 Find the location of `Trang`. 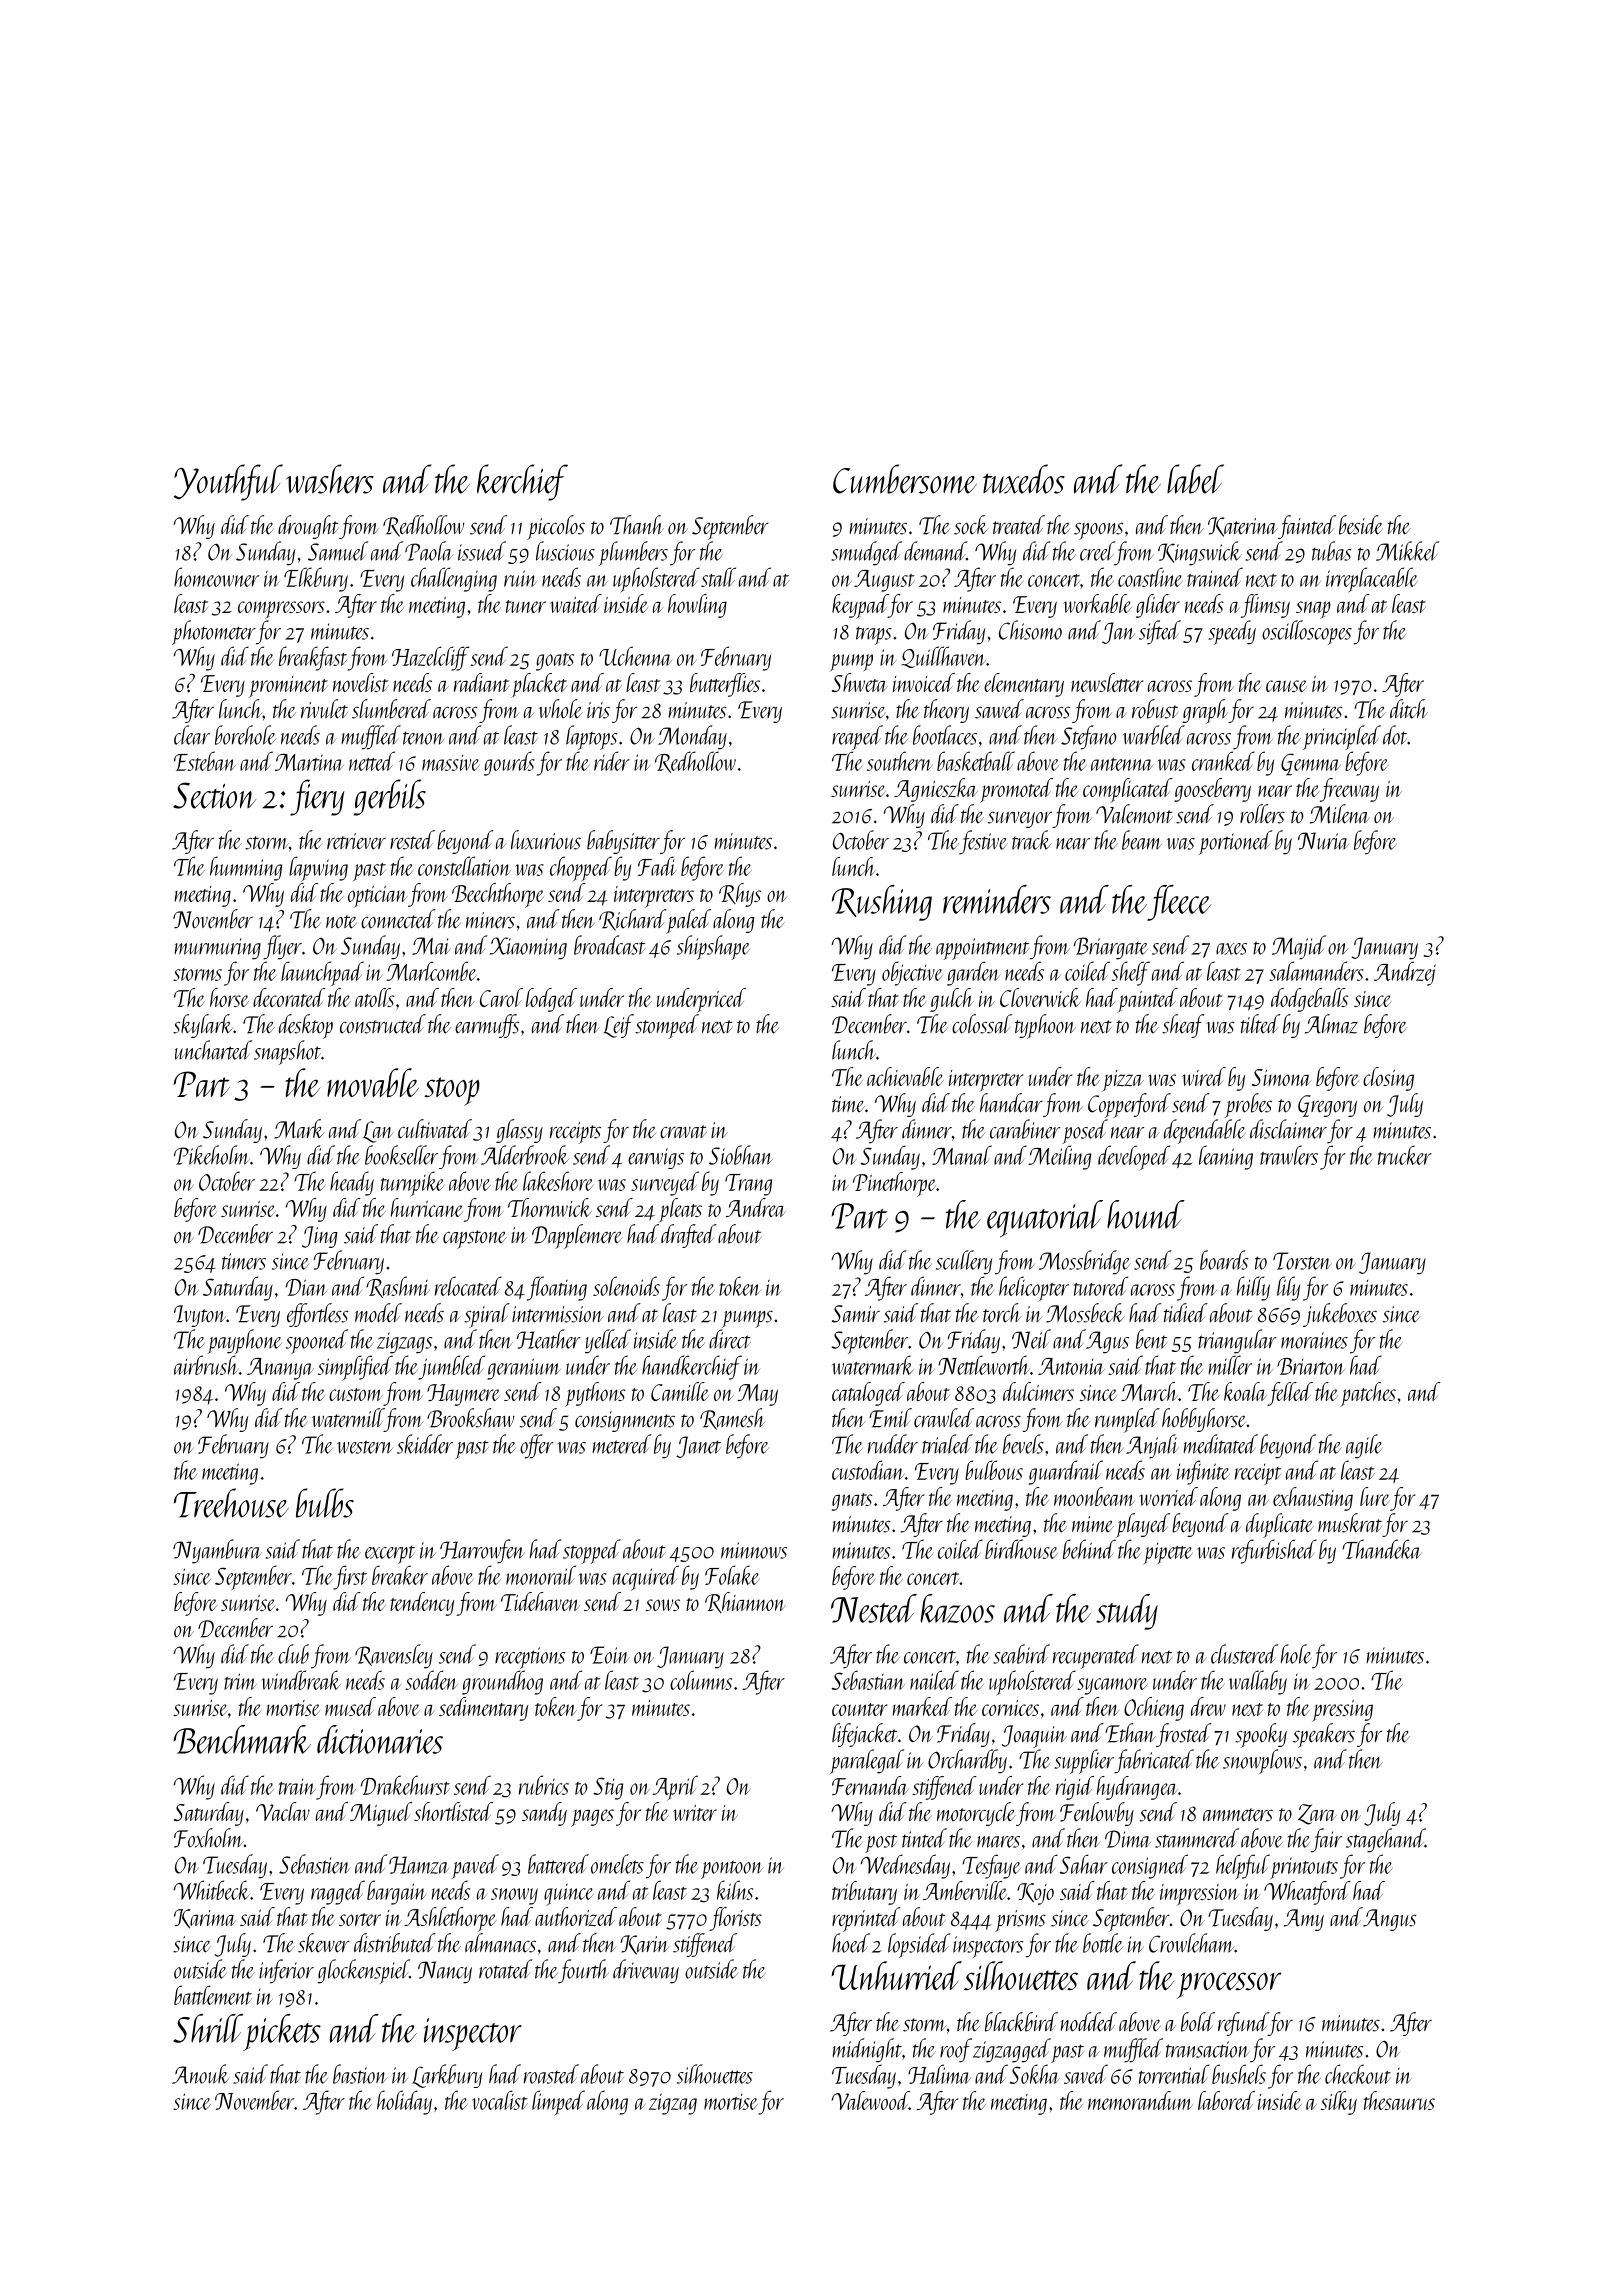

Trang is located at coordinates (748, 1185).
